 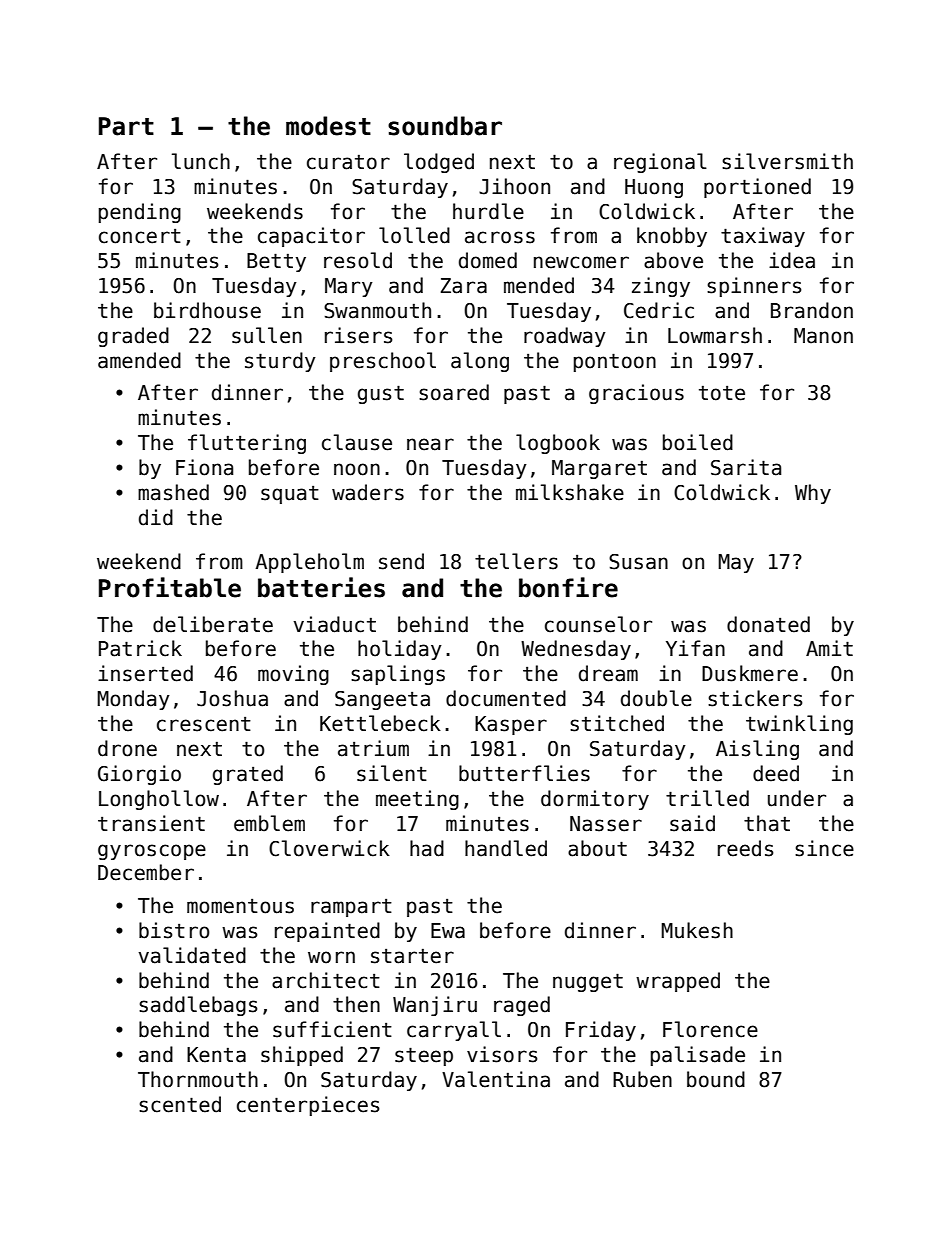 I want to click on under, so click(x=797, y=798).
